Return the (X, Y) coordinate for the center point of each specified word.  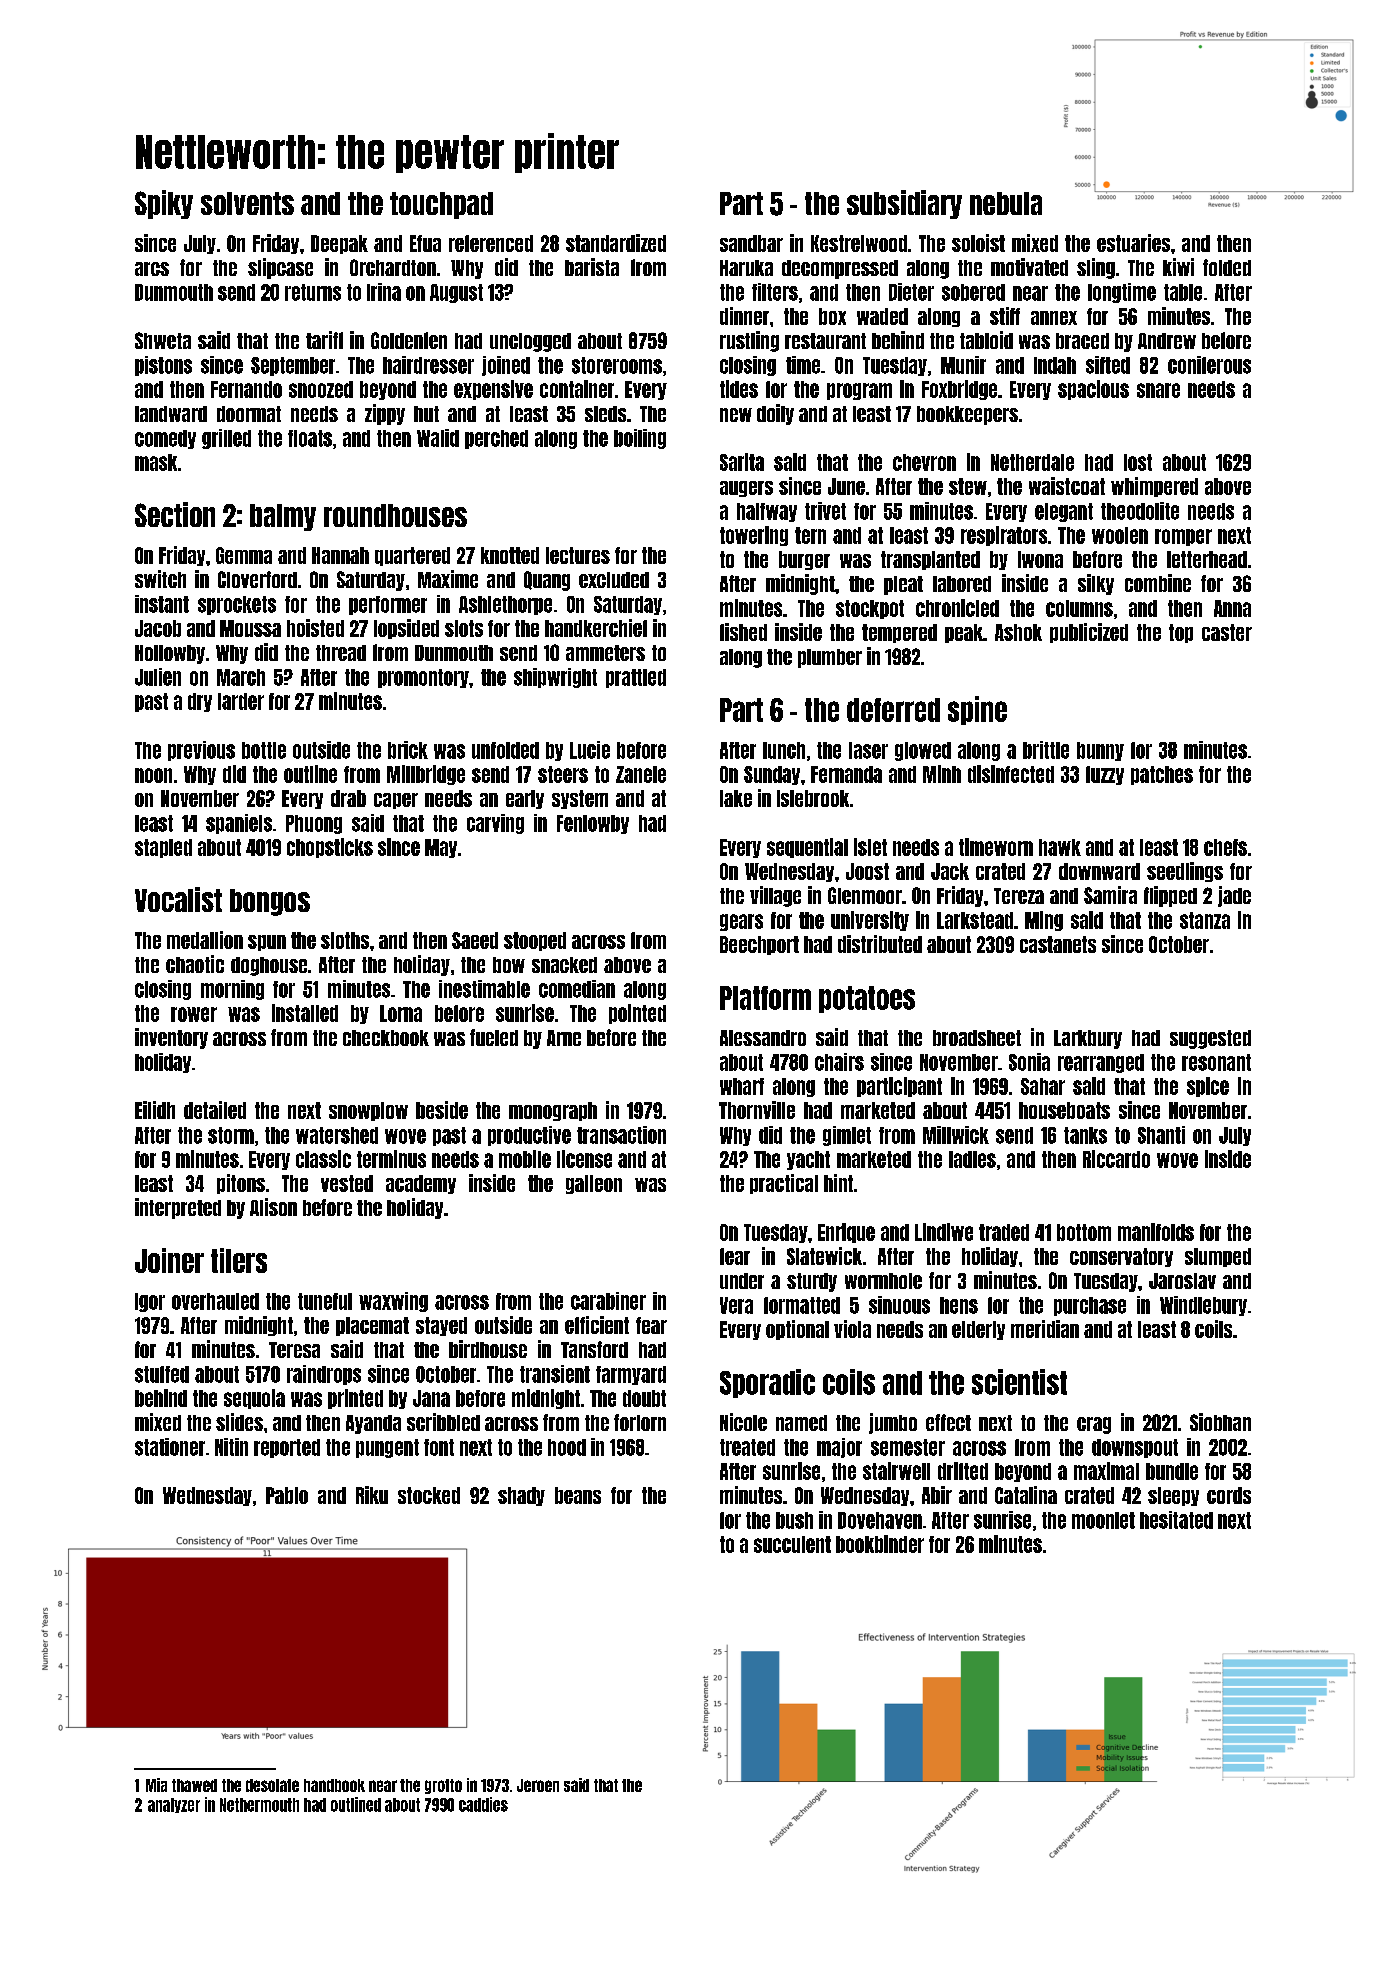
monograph (553, 1111)
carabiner (608, 1301)
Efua (425, 243)
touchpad (441, 205)
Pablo (287, 1495)
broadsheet (977, 1038)
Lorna (401, 1013)
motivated (1029, 267)
